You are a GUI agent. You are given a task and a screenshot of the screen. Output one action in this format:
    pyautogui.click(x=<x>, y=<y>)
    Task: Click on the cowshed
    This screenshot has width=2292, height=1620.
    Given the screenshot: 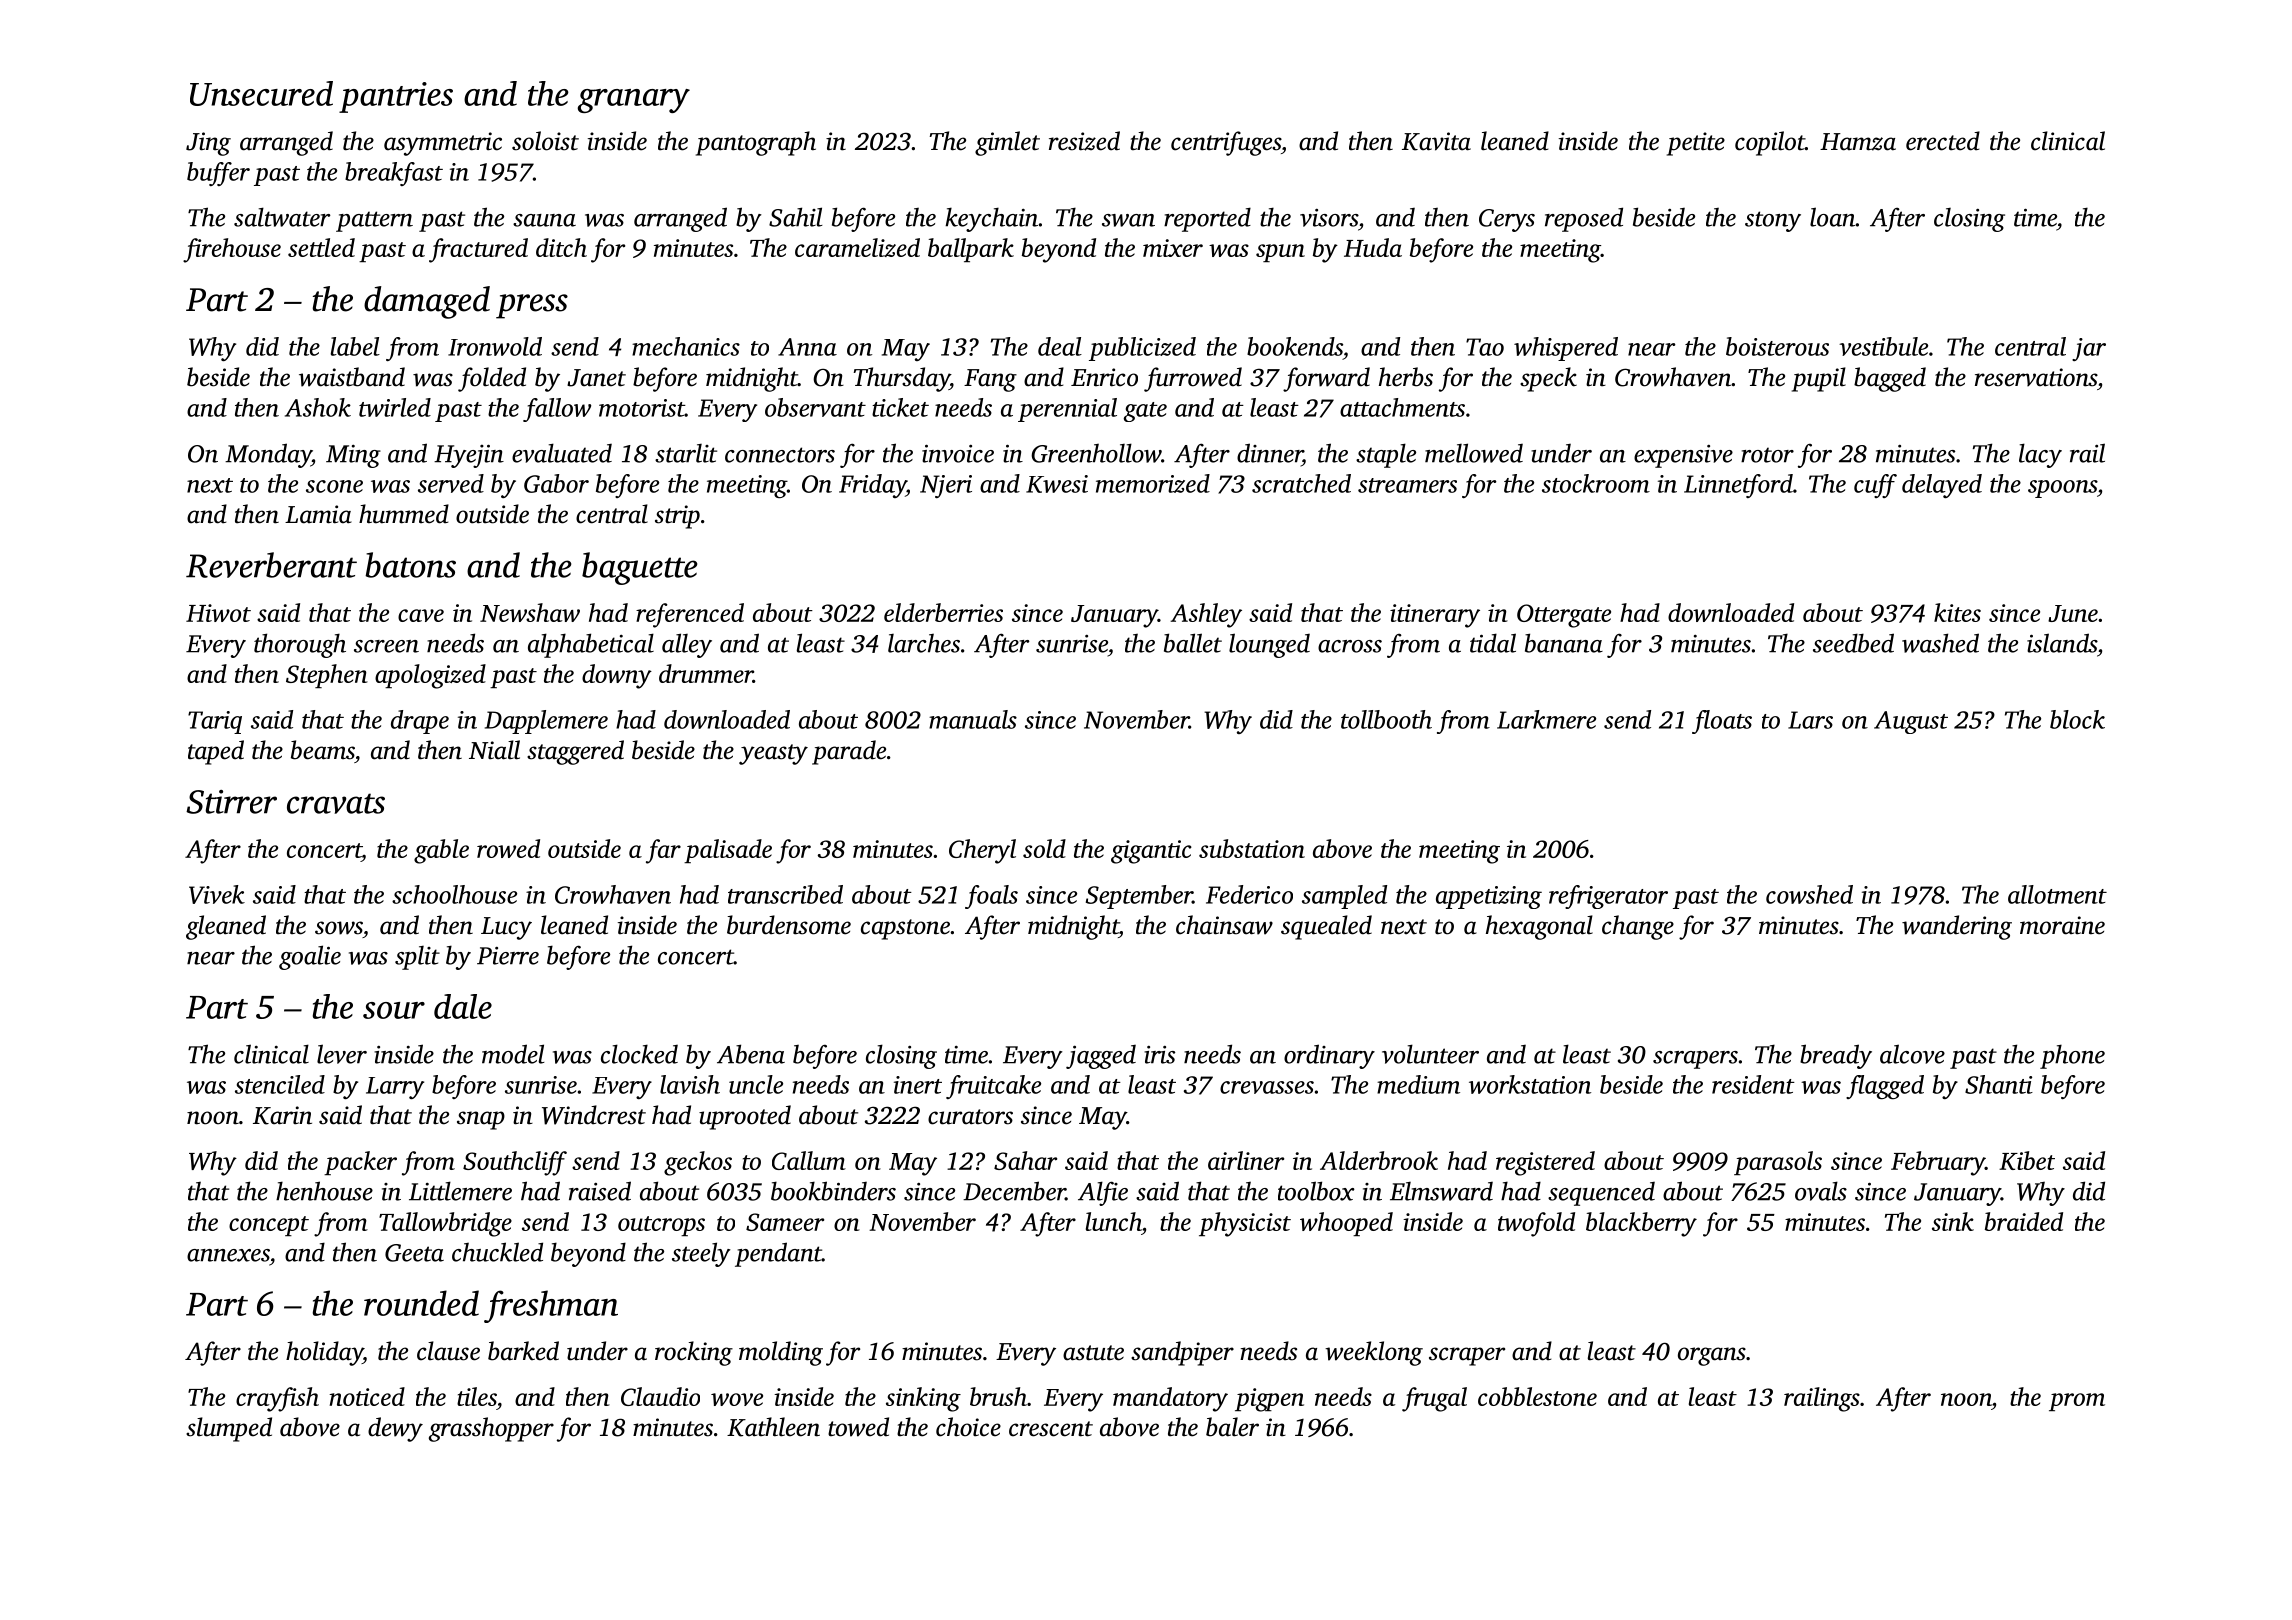 What is the action you would take?
    pyautogui.click(x=1809, y=894)
